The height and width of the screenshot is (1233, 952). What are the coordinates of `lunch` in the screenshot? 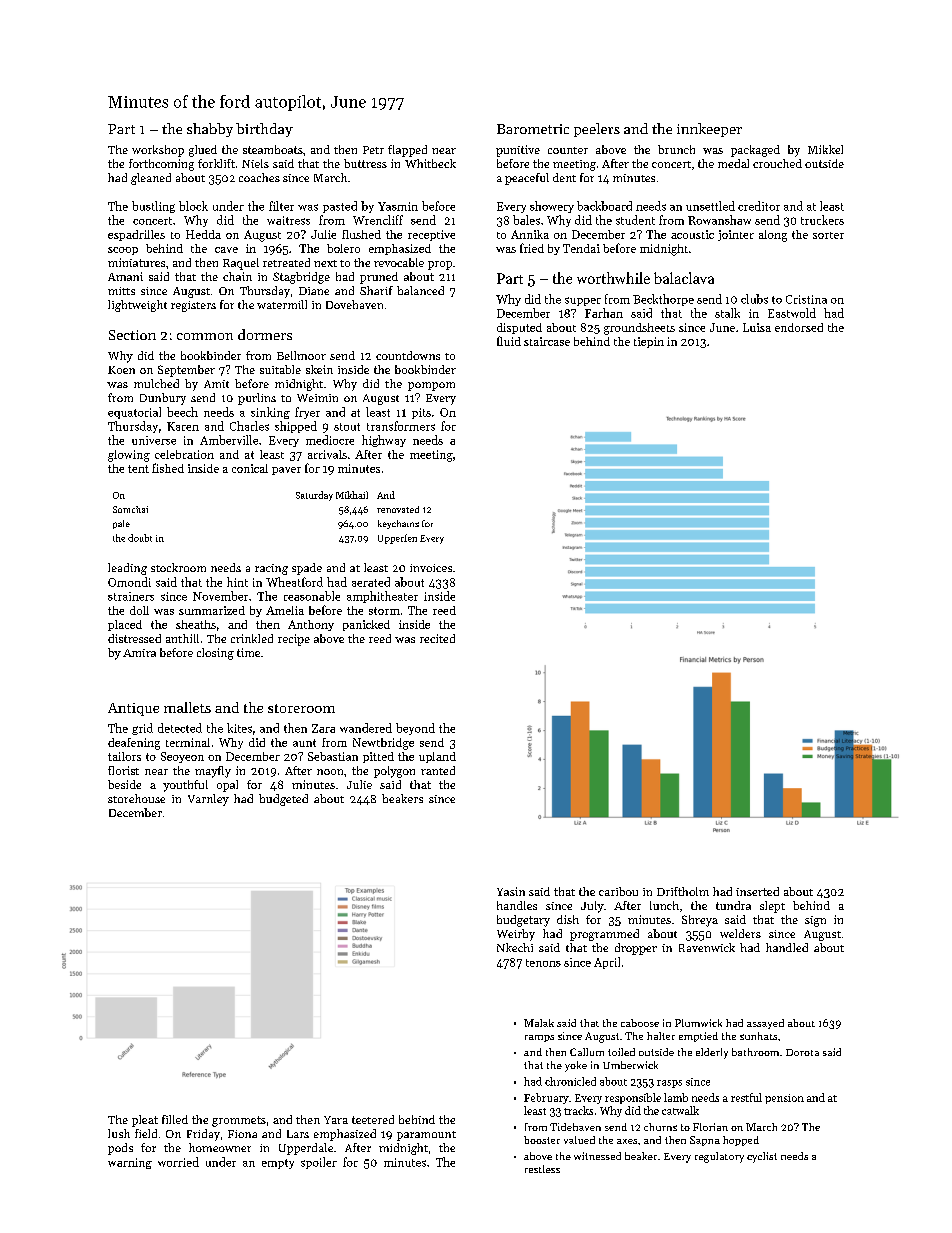 It's located at (664, 905).
